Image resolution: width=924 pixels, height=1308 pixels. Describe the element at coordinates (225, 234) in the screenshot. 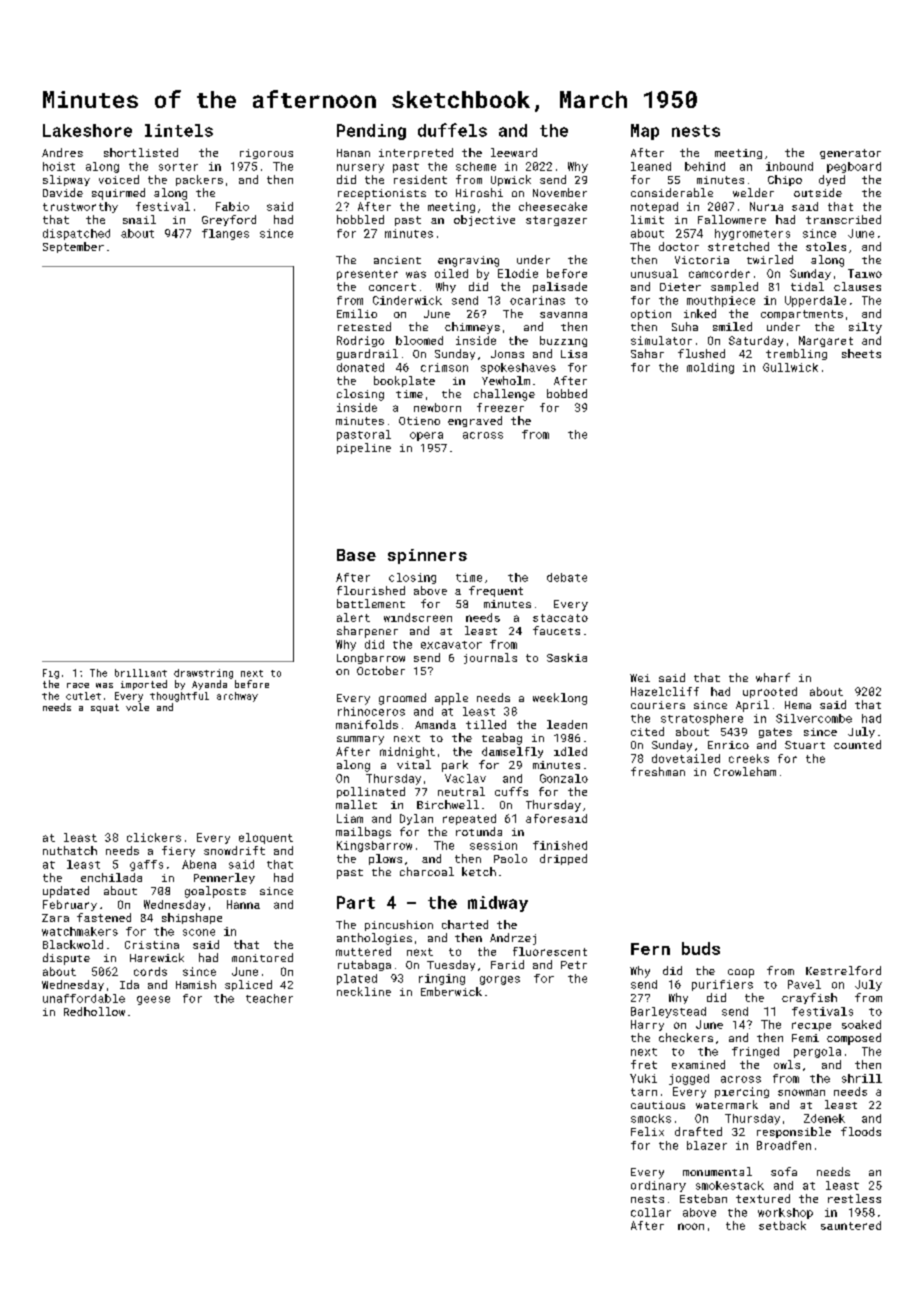

I see `flanges` at that location.
